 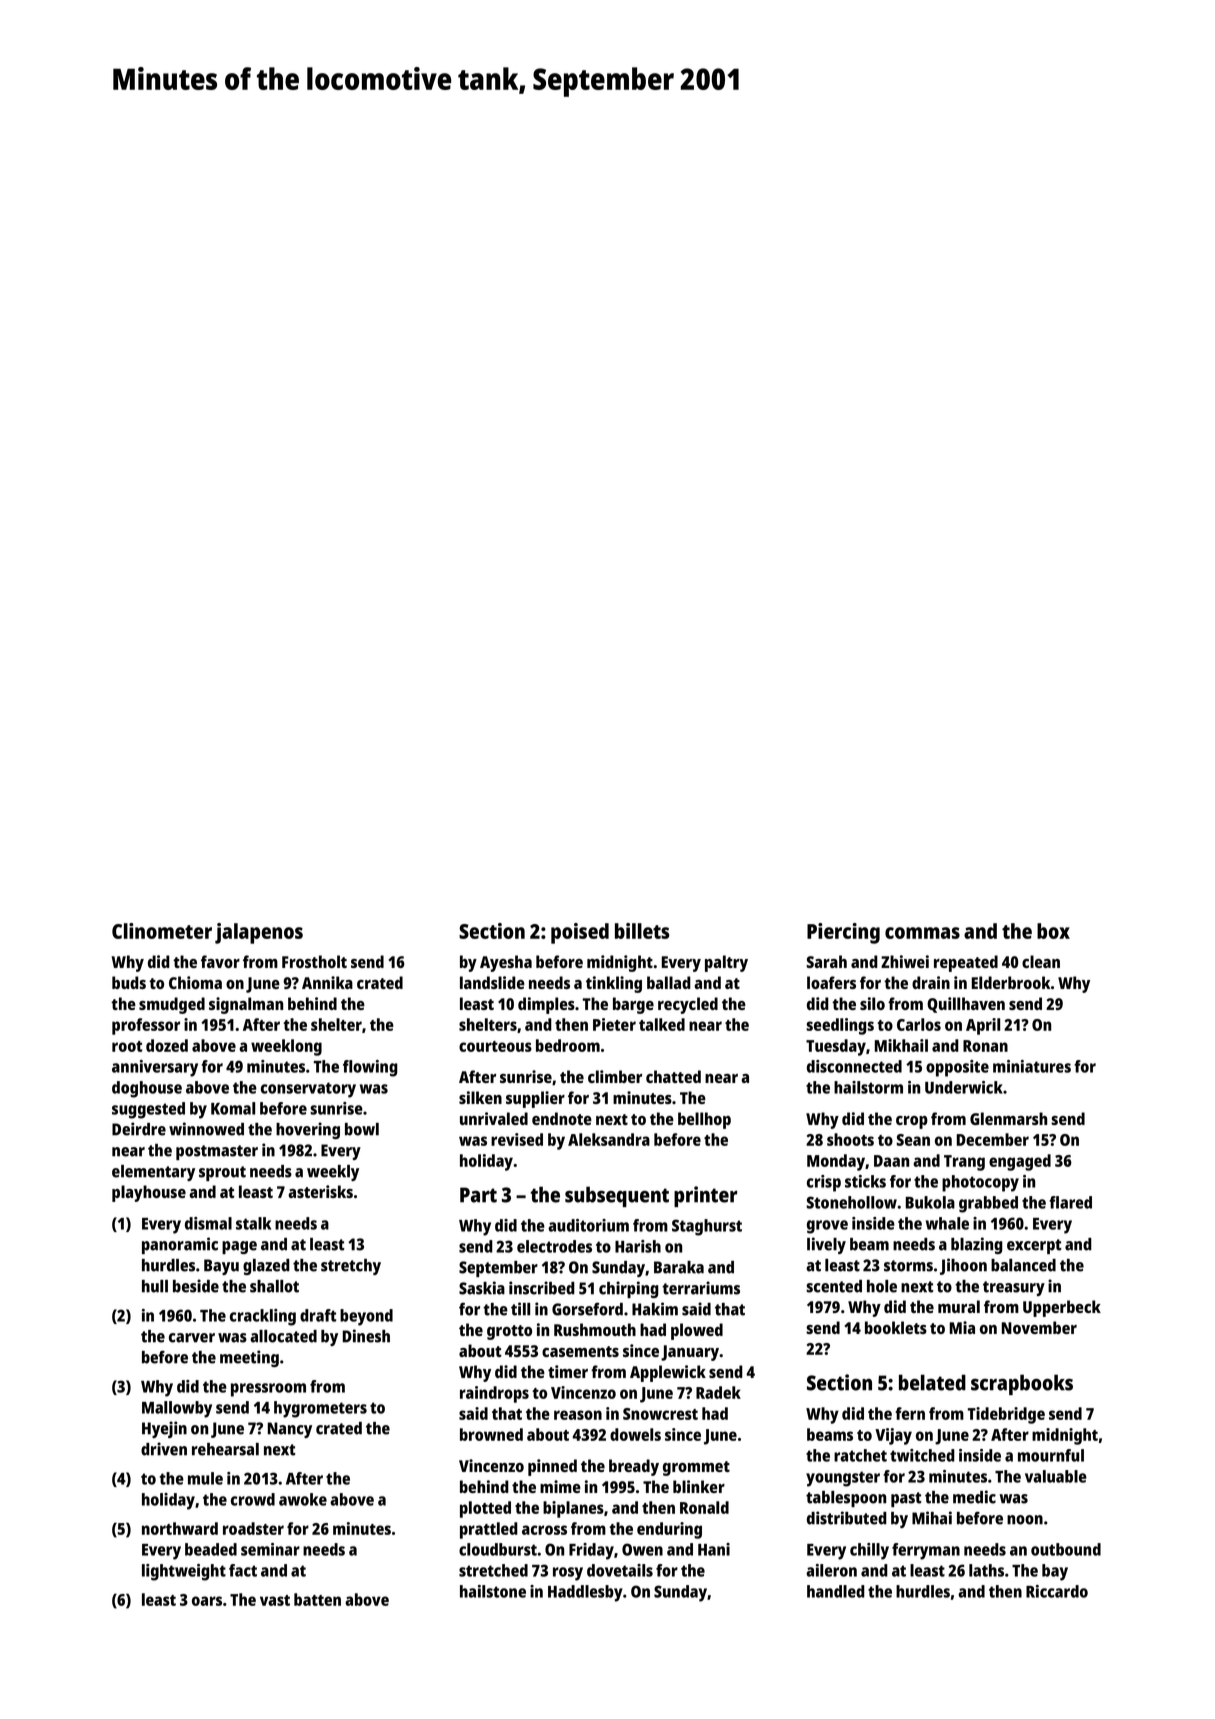 I want to click on lightweight, so click(x=184, y=1572).
